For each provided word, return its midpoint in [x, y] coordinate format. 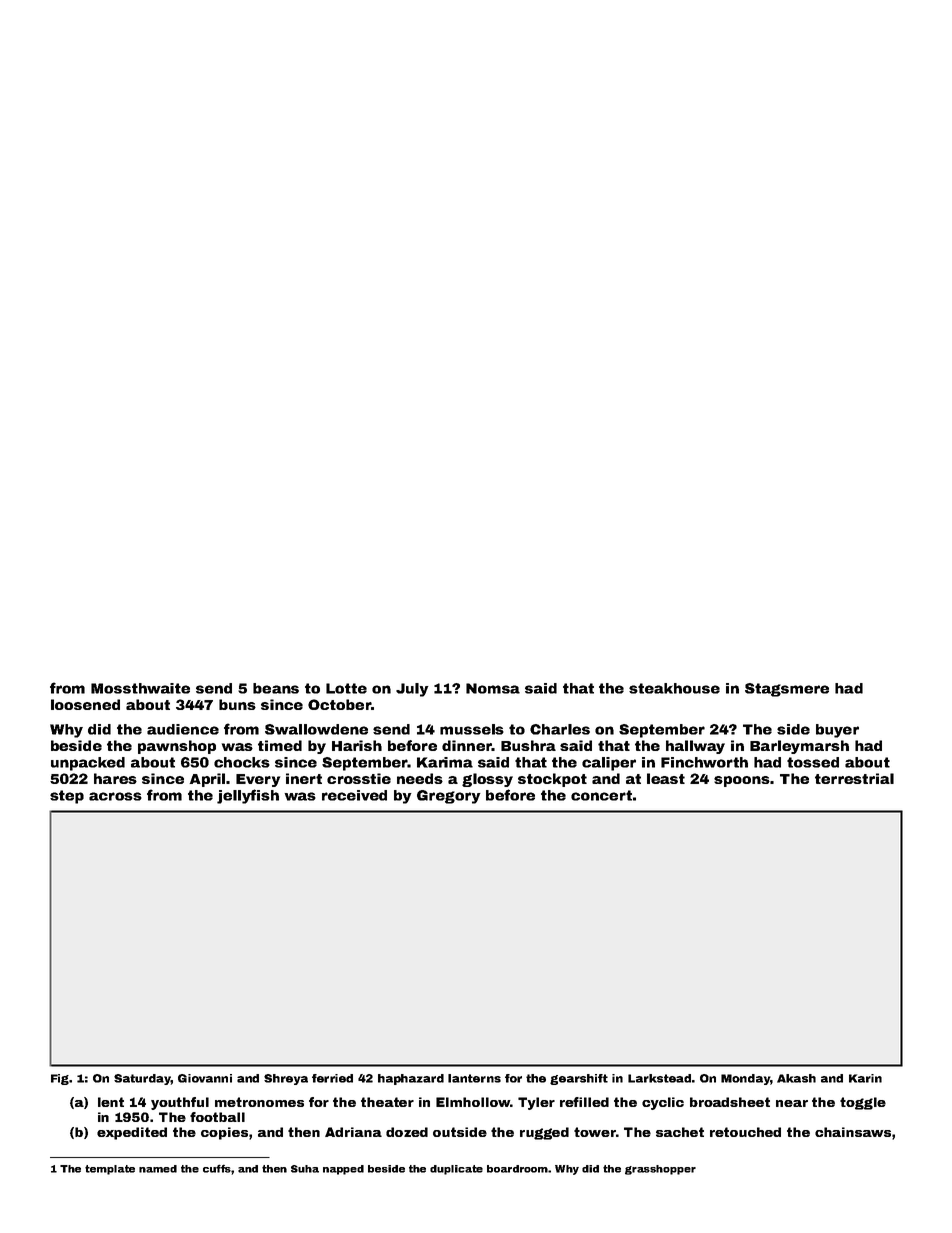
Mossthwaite [140, 688]
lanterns [474, 1078]
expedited [132, 1133]
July [412, 690]
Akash [796, 1078]
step [67, 797]
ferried [332, 1078]
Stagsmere [787, 690]
